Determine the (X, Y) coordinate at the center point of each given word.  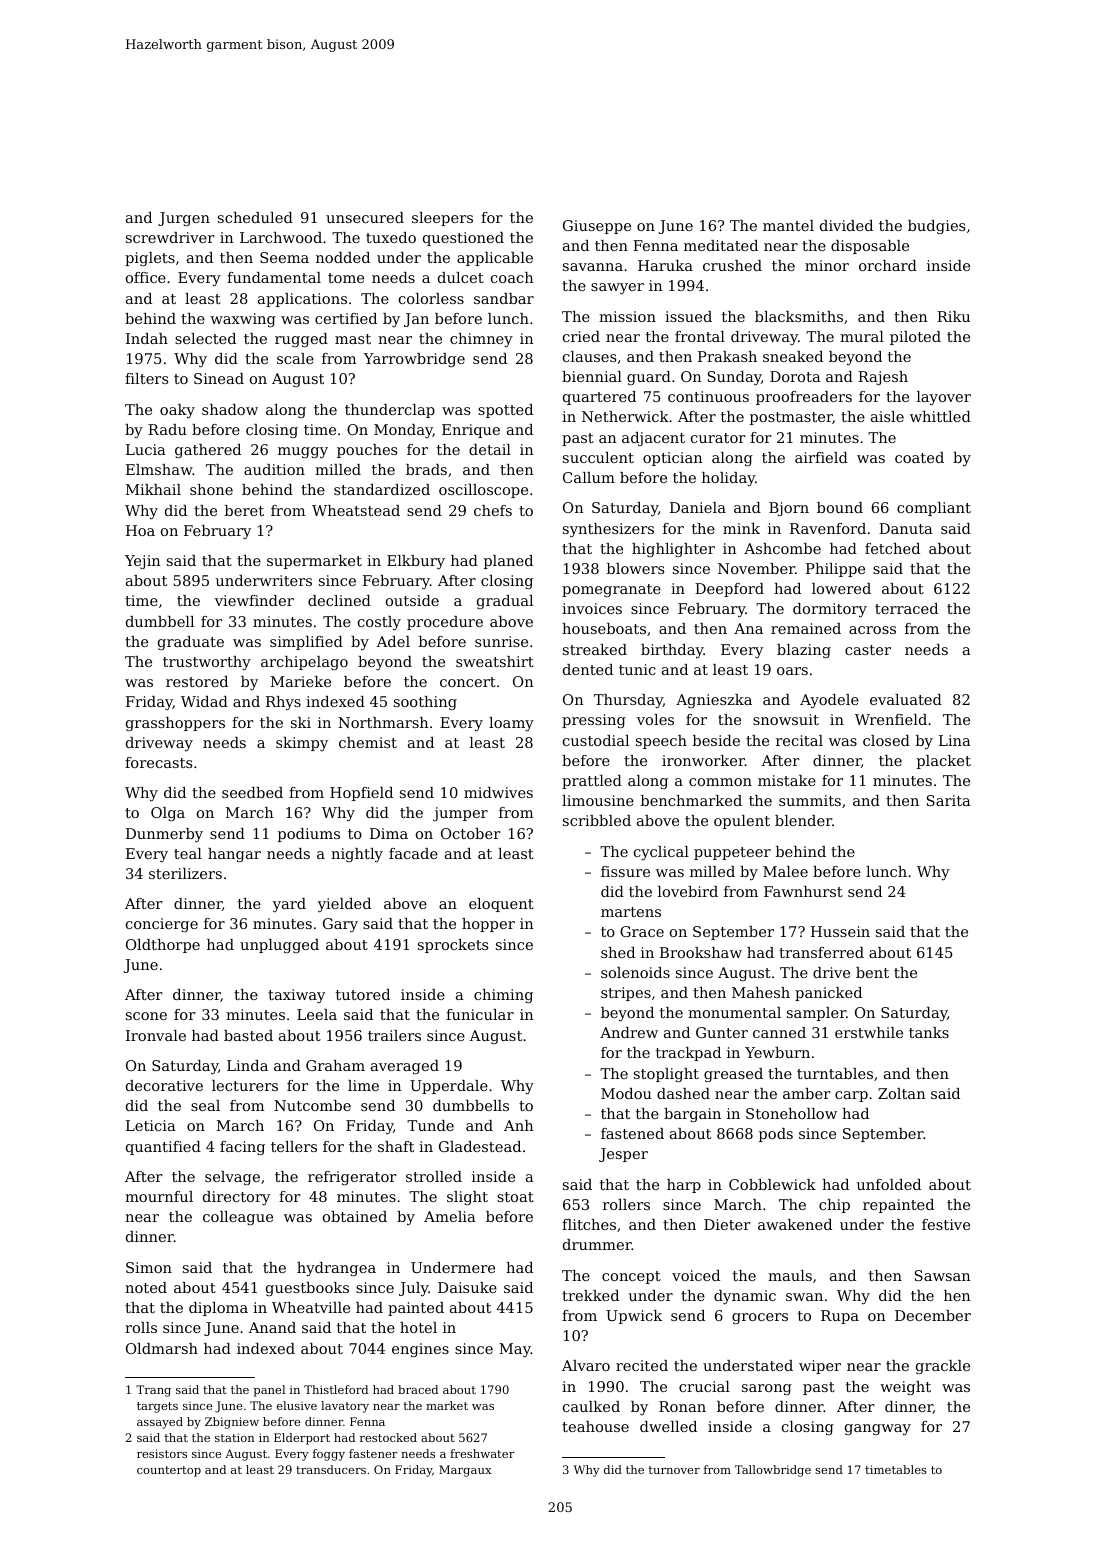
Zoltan (902, 1093)
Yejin (143, 562)
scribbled (597, 820)
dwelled (668, 1426)
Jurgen (184, 219)
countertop (169, 1471)
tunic (637, 669)
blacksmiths (799, 316)
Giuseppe (597, 227)
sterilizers (185, 873)
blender (803, 820)
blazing (804, 651)
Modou (626, 1093)
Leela (317, 1014)
